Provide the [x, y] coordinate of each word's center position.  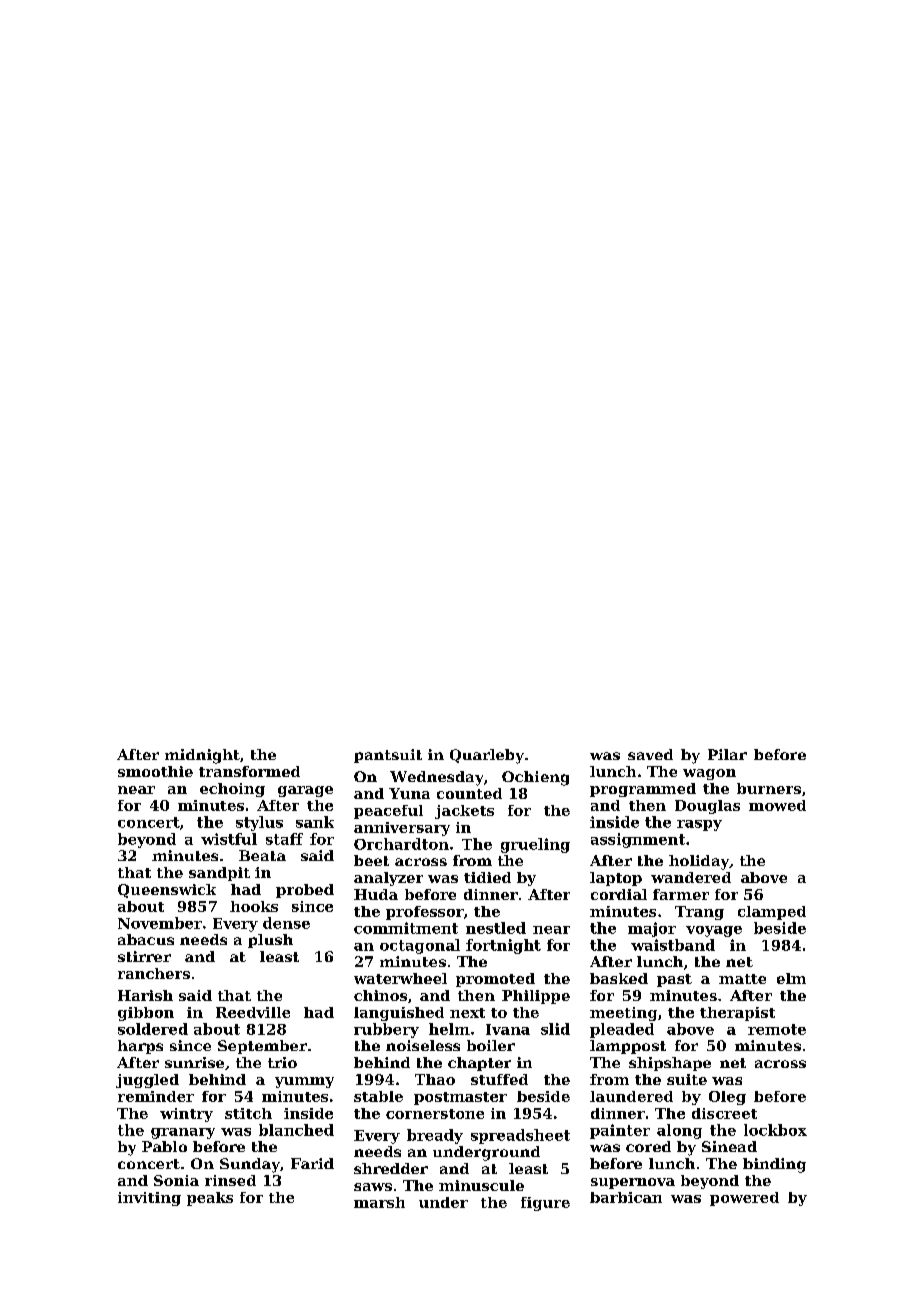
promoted [495, 980]
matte [742, 979]
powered [744, 1199]
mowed [777, 805]
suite [687, 1079]
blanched [296, 1130]
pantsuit [388, 756]
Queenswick [167, 891]
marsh [379, 1202]
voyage [714, 931]
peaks [210, 1199]
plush [270, 941]
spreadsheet [520, 1136]
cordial [619, 894]
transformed [249, 771]
